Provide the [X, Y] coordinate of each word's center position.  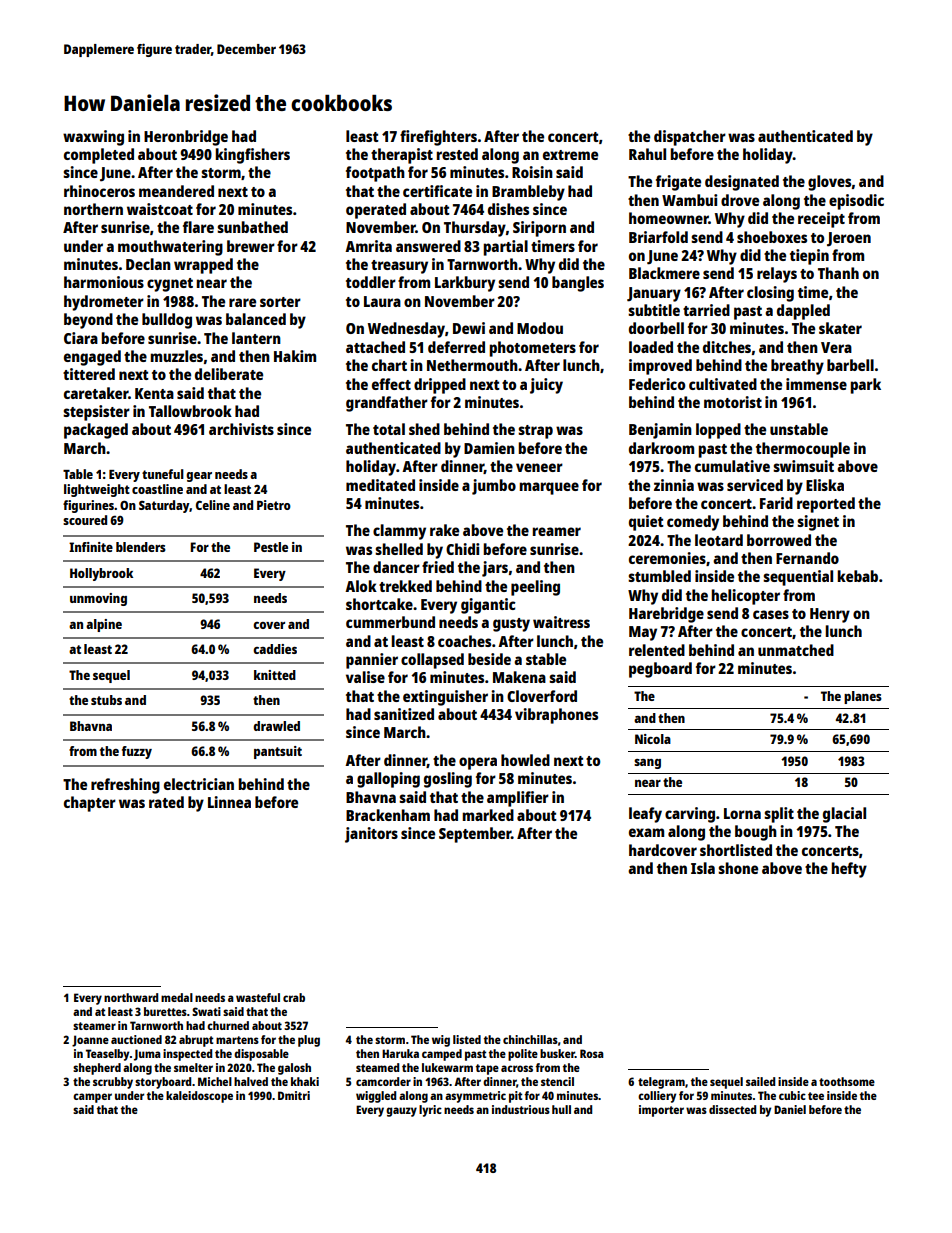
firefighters [438, 138]
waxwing [93, 138]
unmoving [98, 599]
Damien [489, 448]
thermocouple [803, 450]
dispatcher [690, 138]
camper [92, 1098]
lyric [430, 1111]
